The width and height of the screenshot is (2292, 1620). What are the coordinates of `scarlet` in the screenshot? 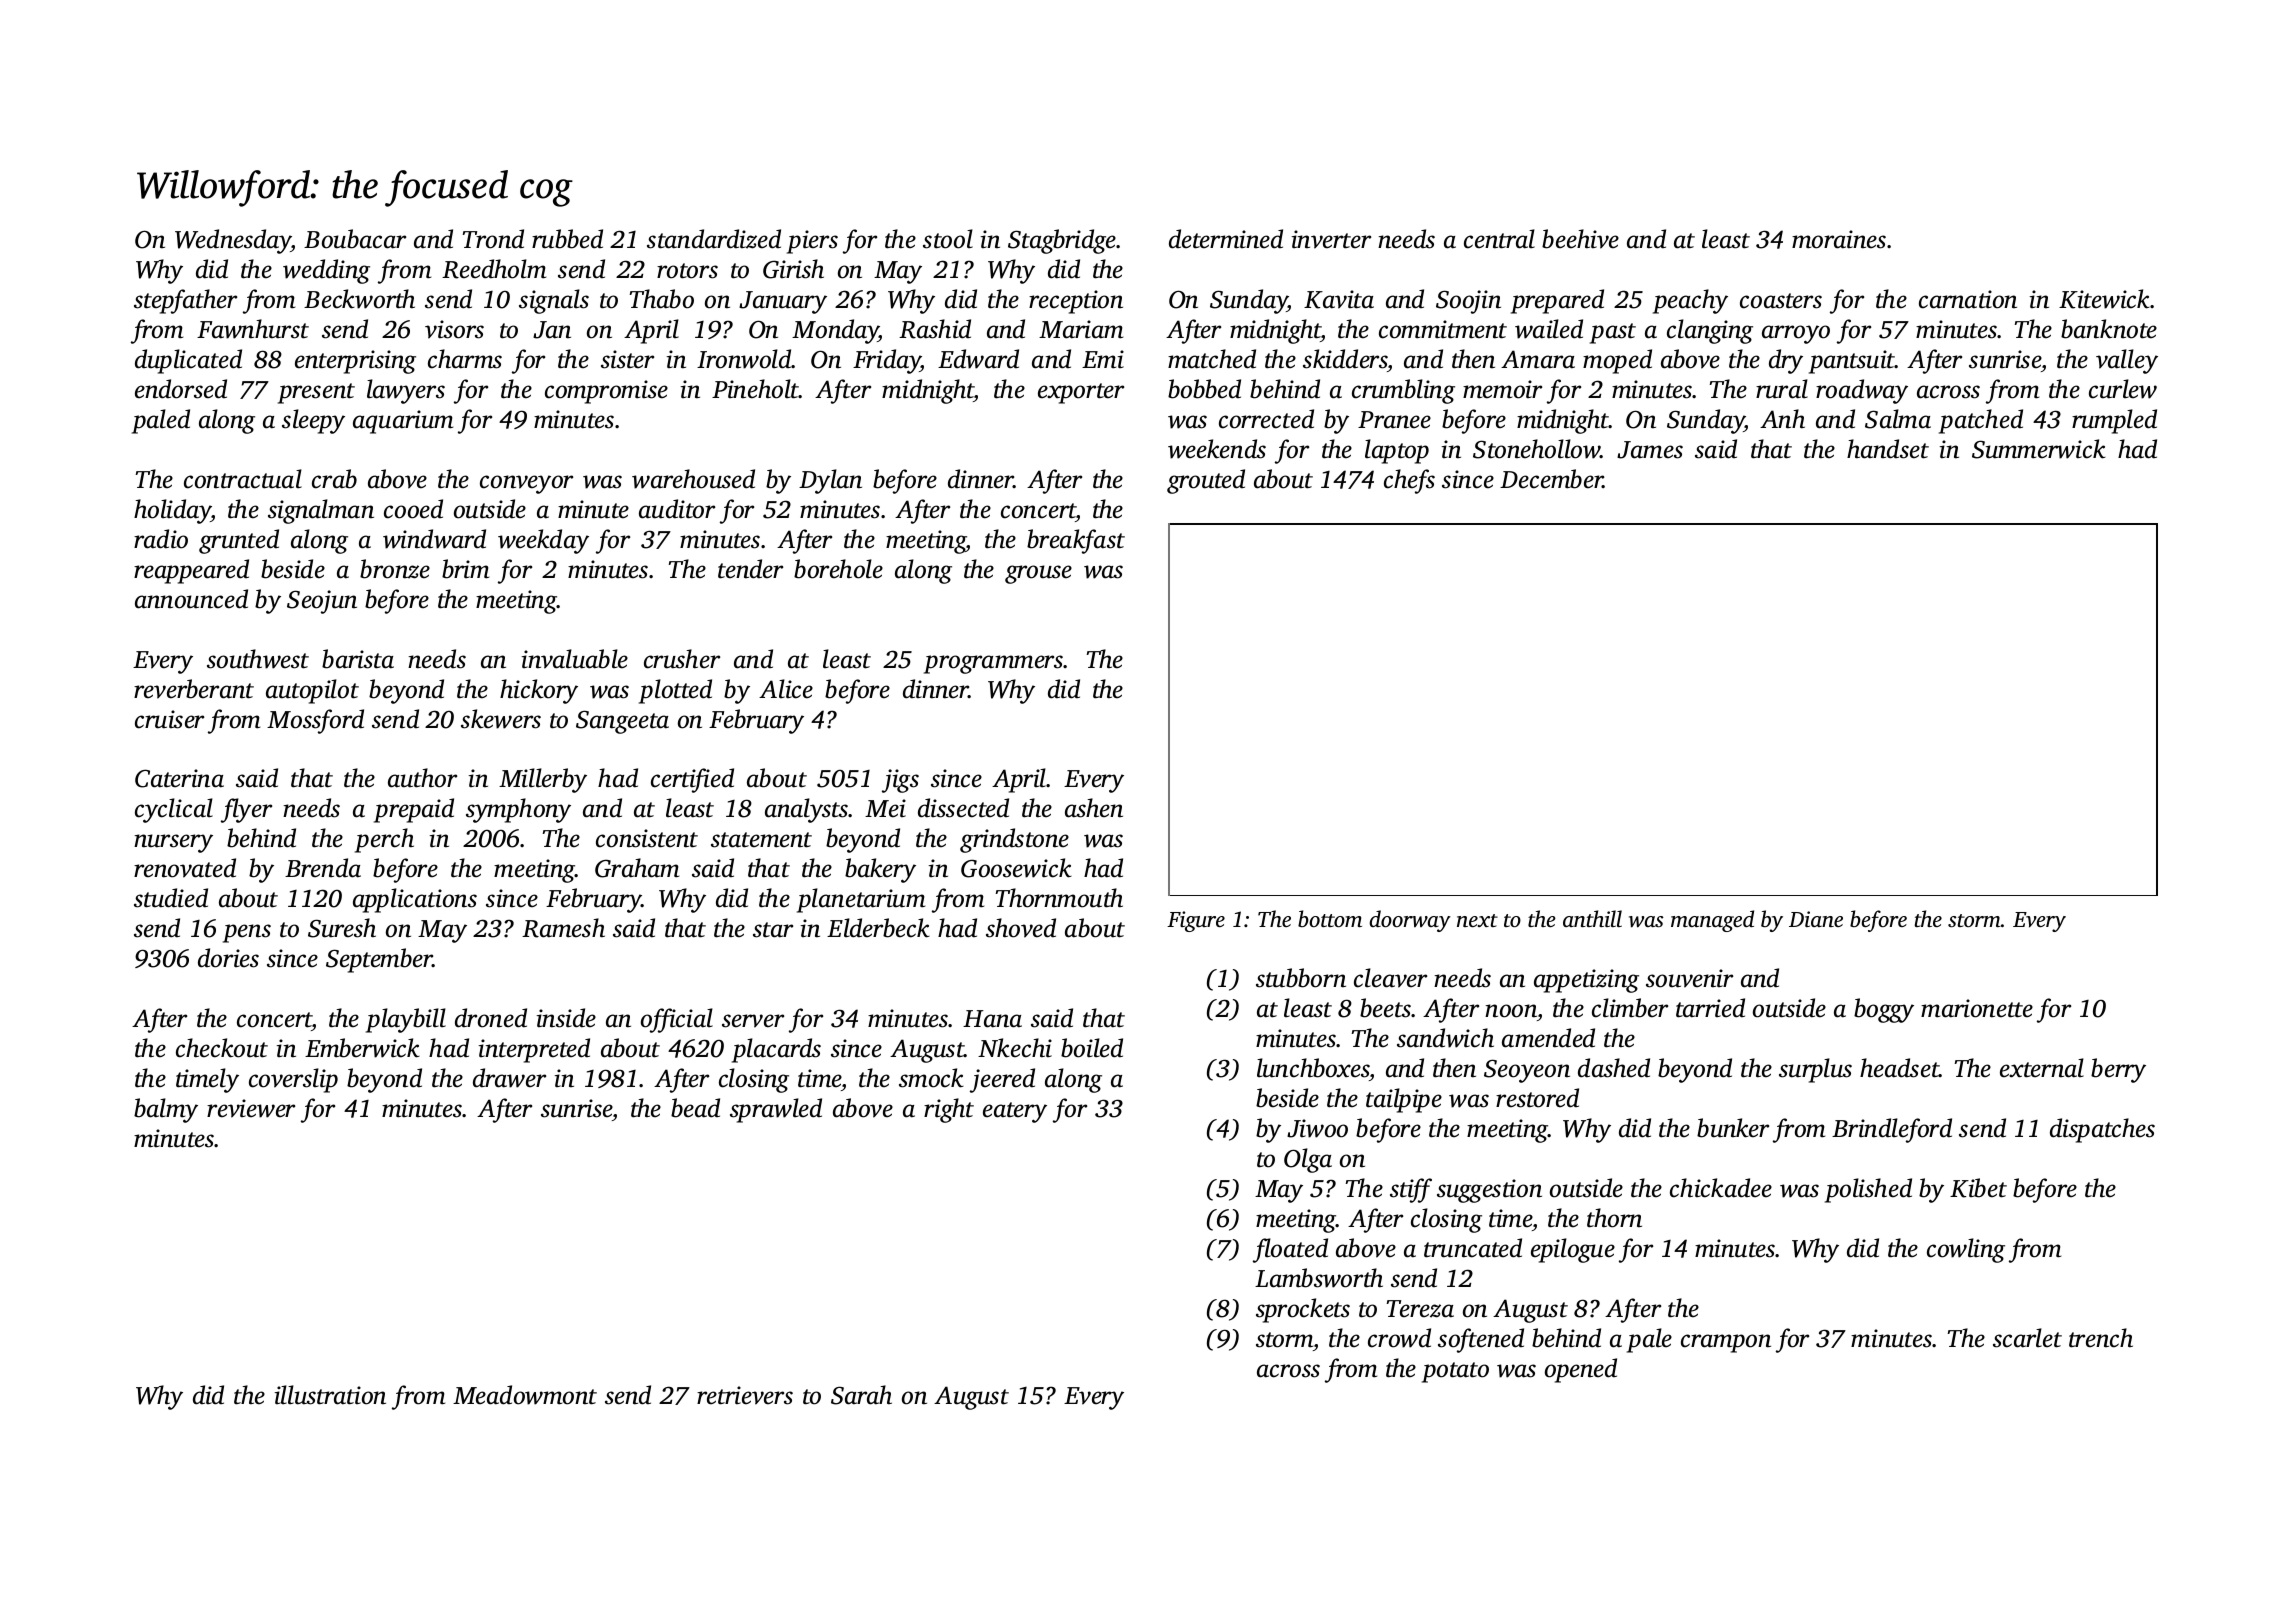 It's located at (2027, 1338).
